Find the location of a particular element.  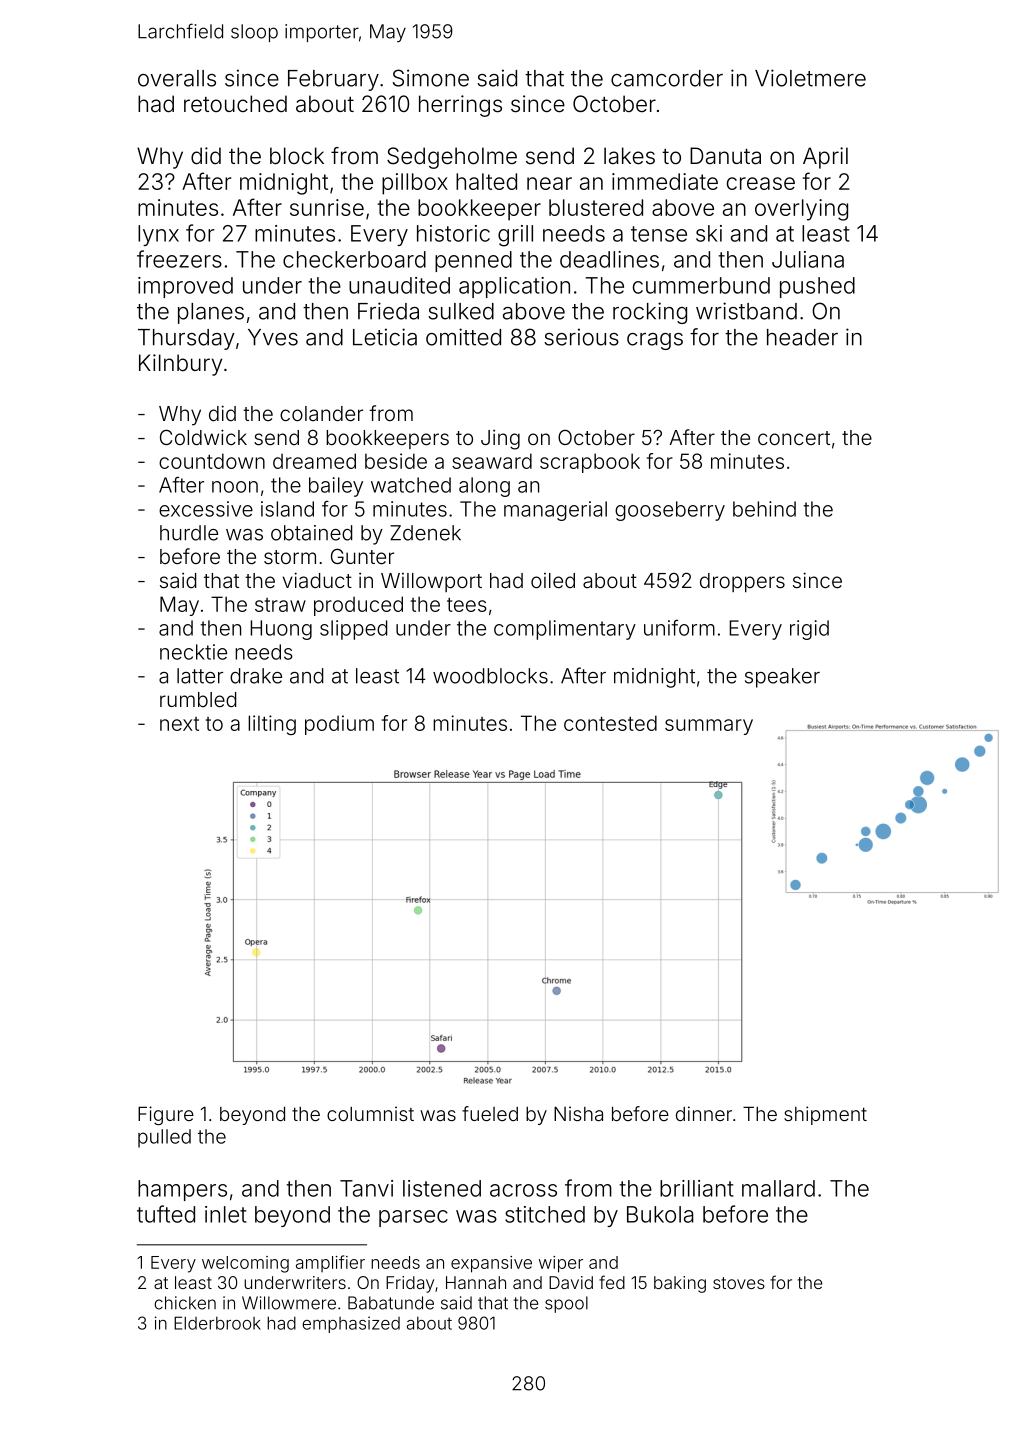

chicken is located at coordinates (185, 1303).
